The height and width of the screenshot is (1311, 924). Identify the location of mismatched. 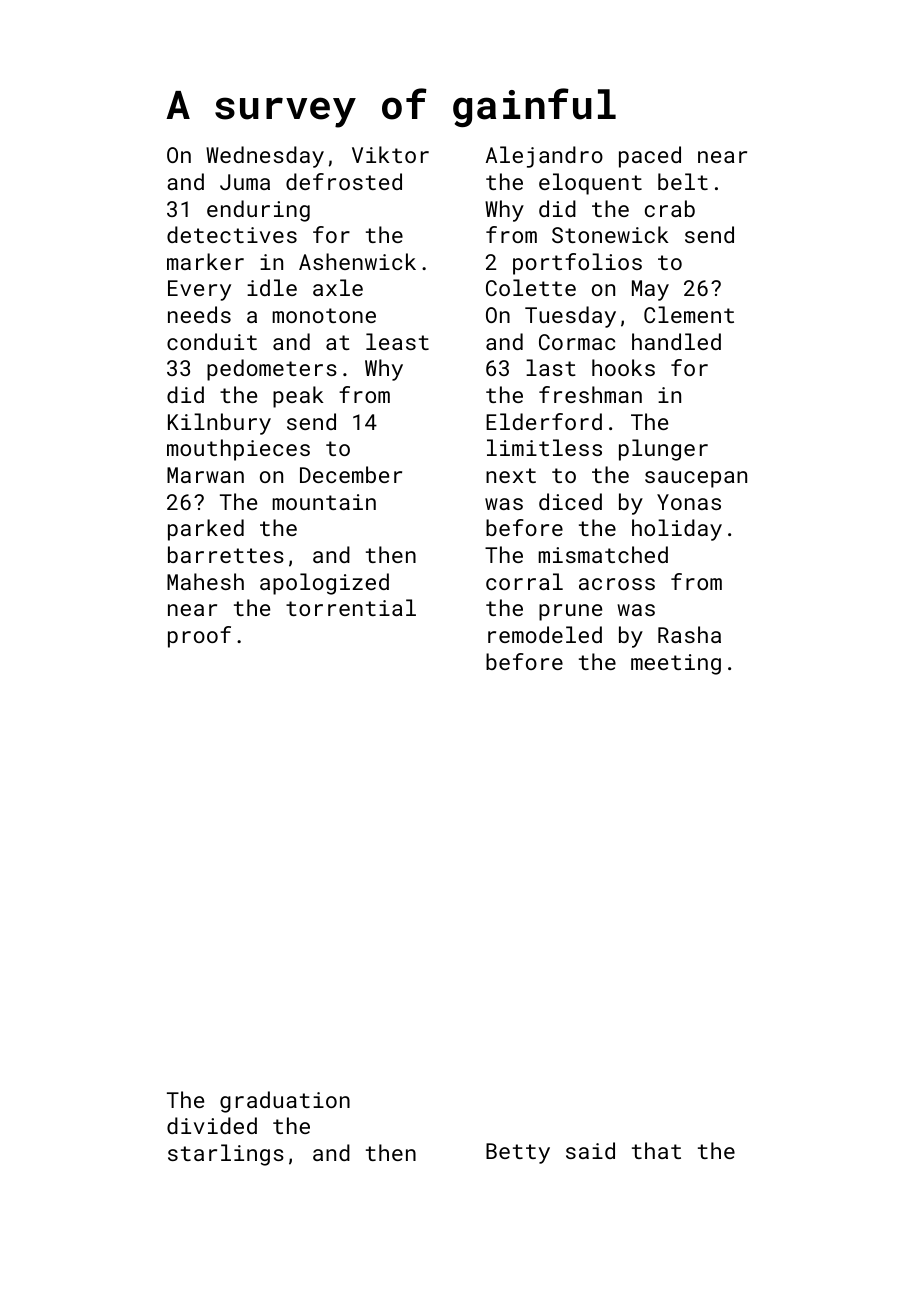
(603, 554).
